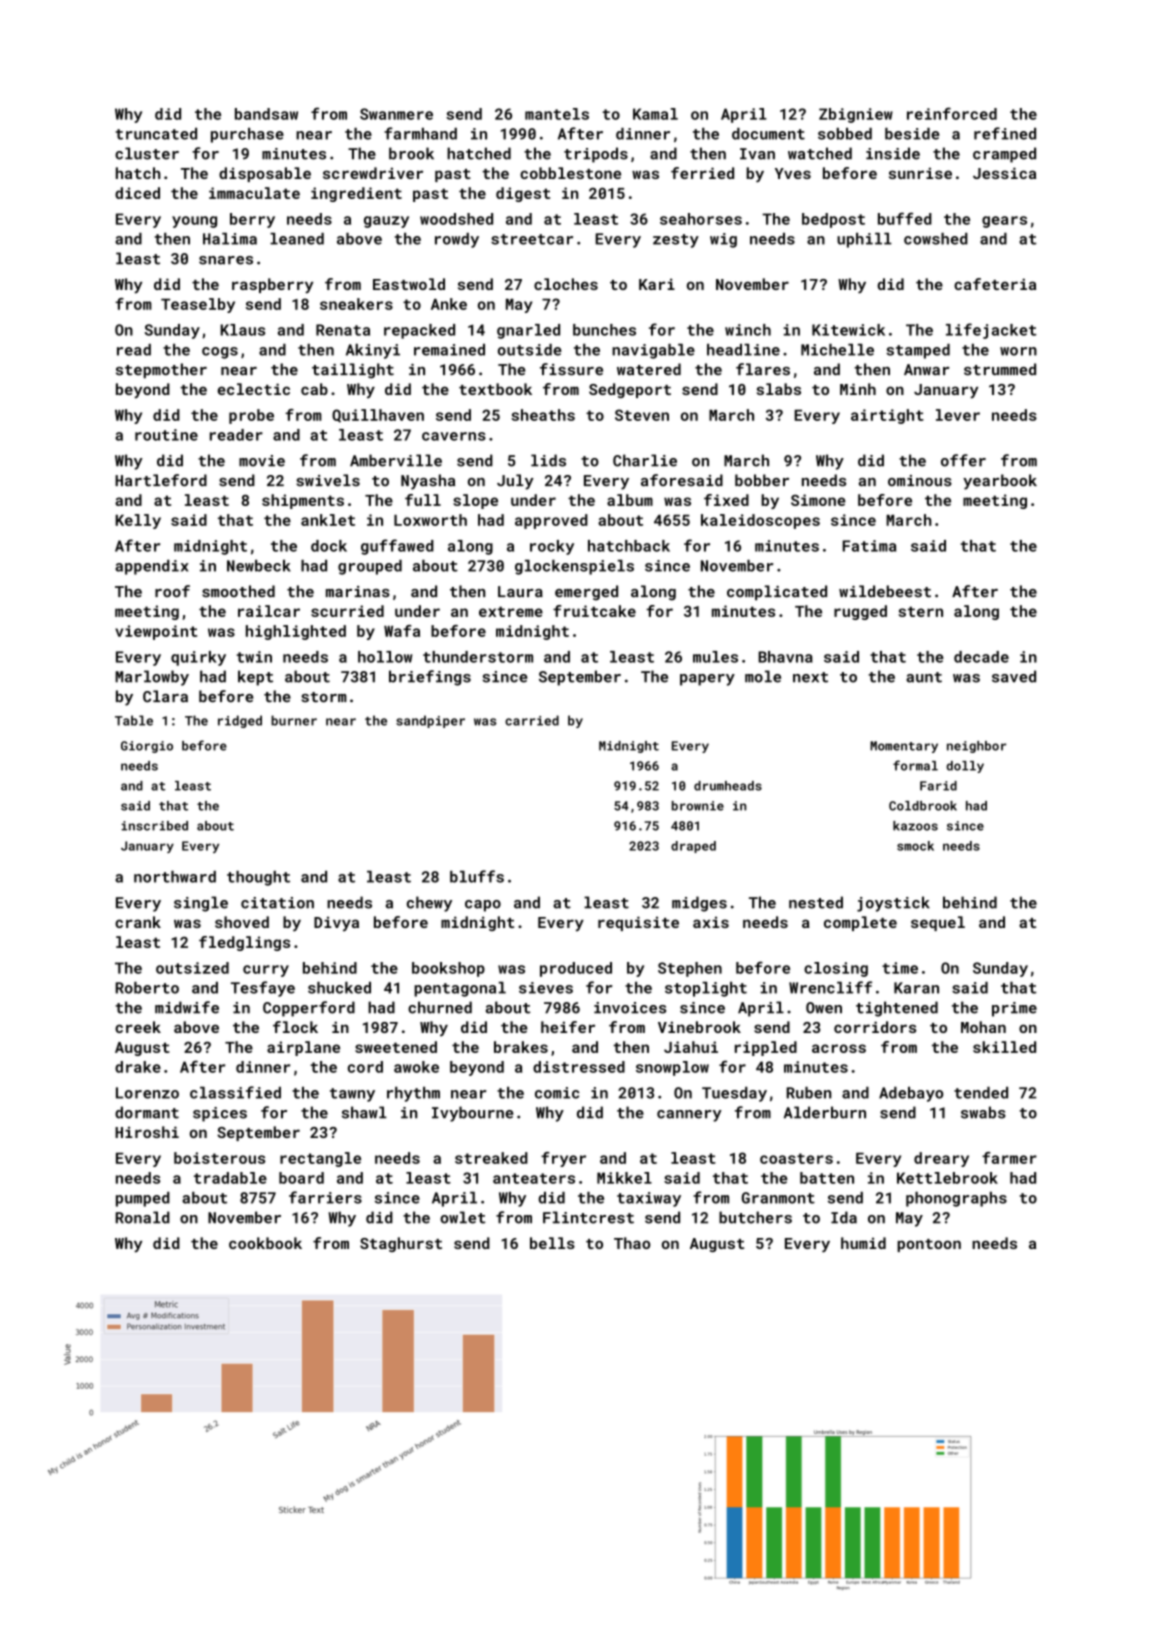  What do you see at coordinates (863, 1243) in the page?
I see `humid` at bounding box center [863, 1243].
